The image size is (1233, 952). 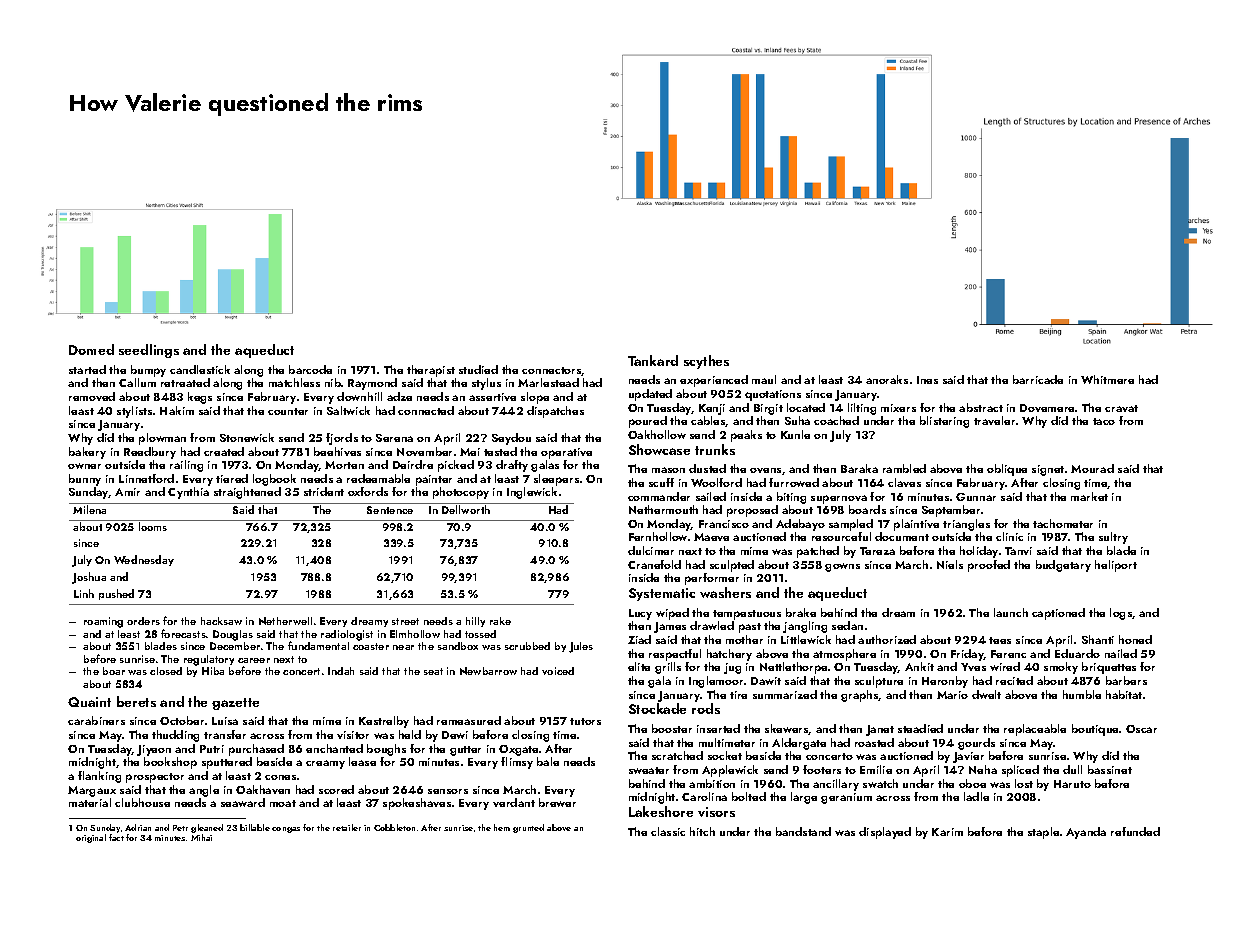 What do you see at coordinates (186, 466) in the page?
I see `railing` at bounding box center [186, 466].
